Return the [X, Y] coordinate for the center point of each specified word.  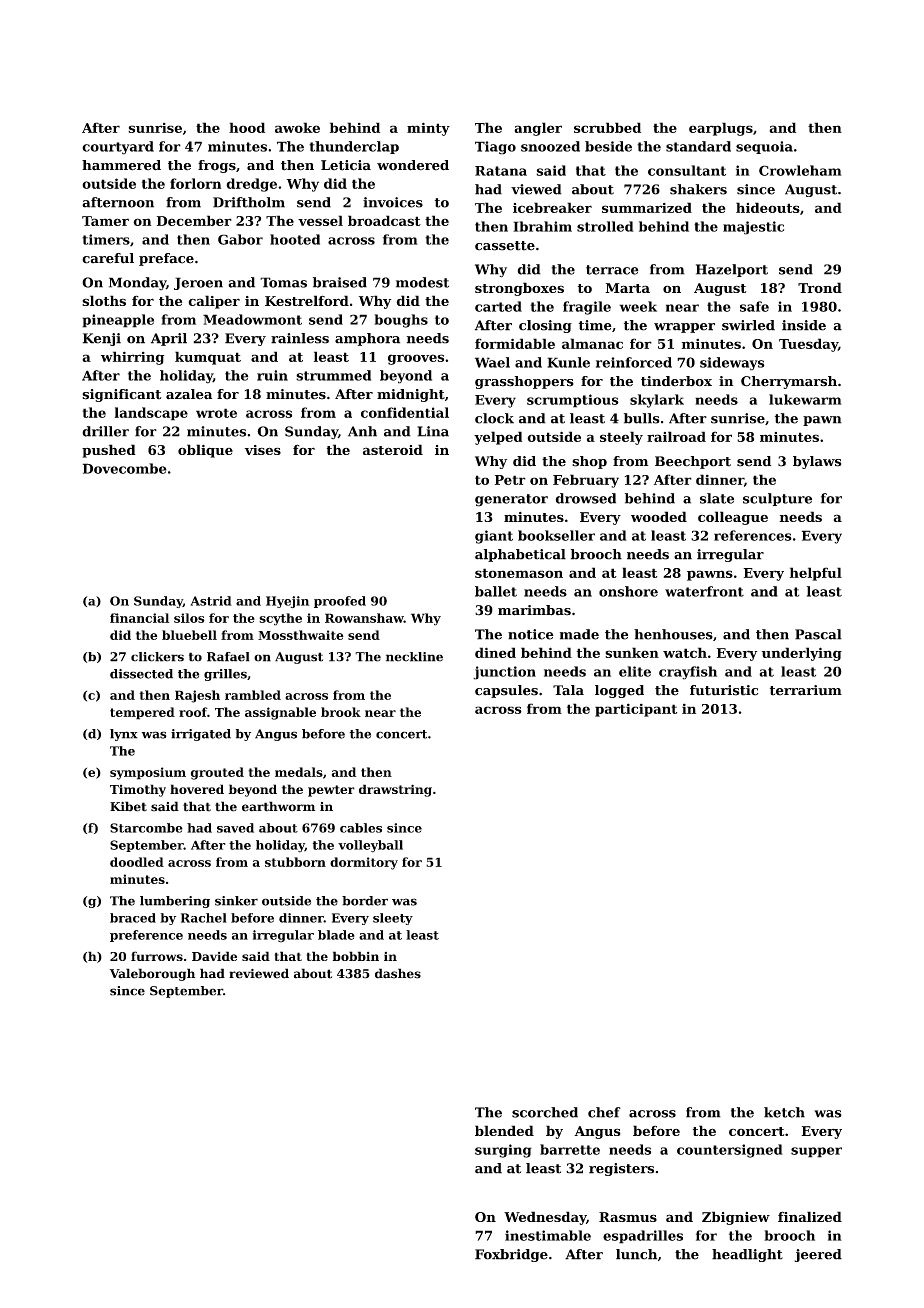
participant [636, 710]
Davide [214, 956]
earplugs [721, 129]
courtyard [118, 148]
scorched [545, 1112]
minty [428, 129]
